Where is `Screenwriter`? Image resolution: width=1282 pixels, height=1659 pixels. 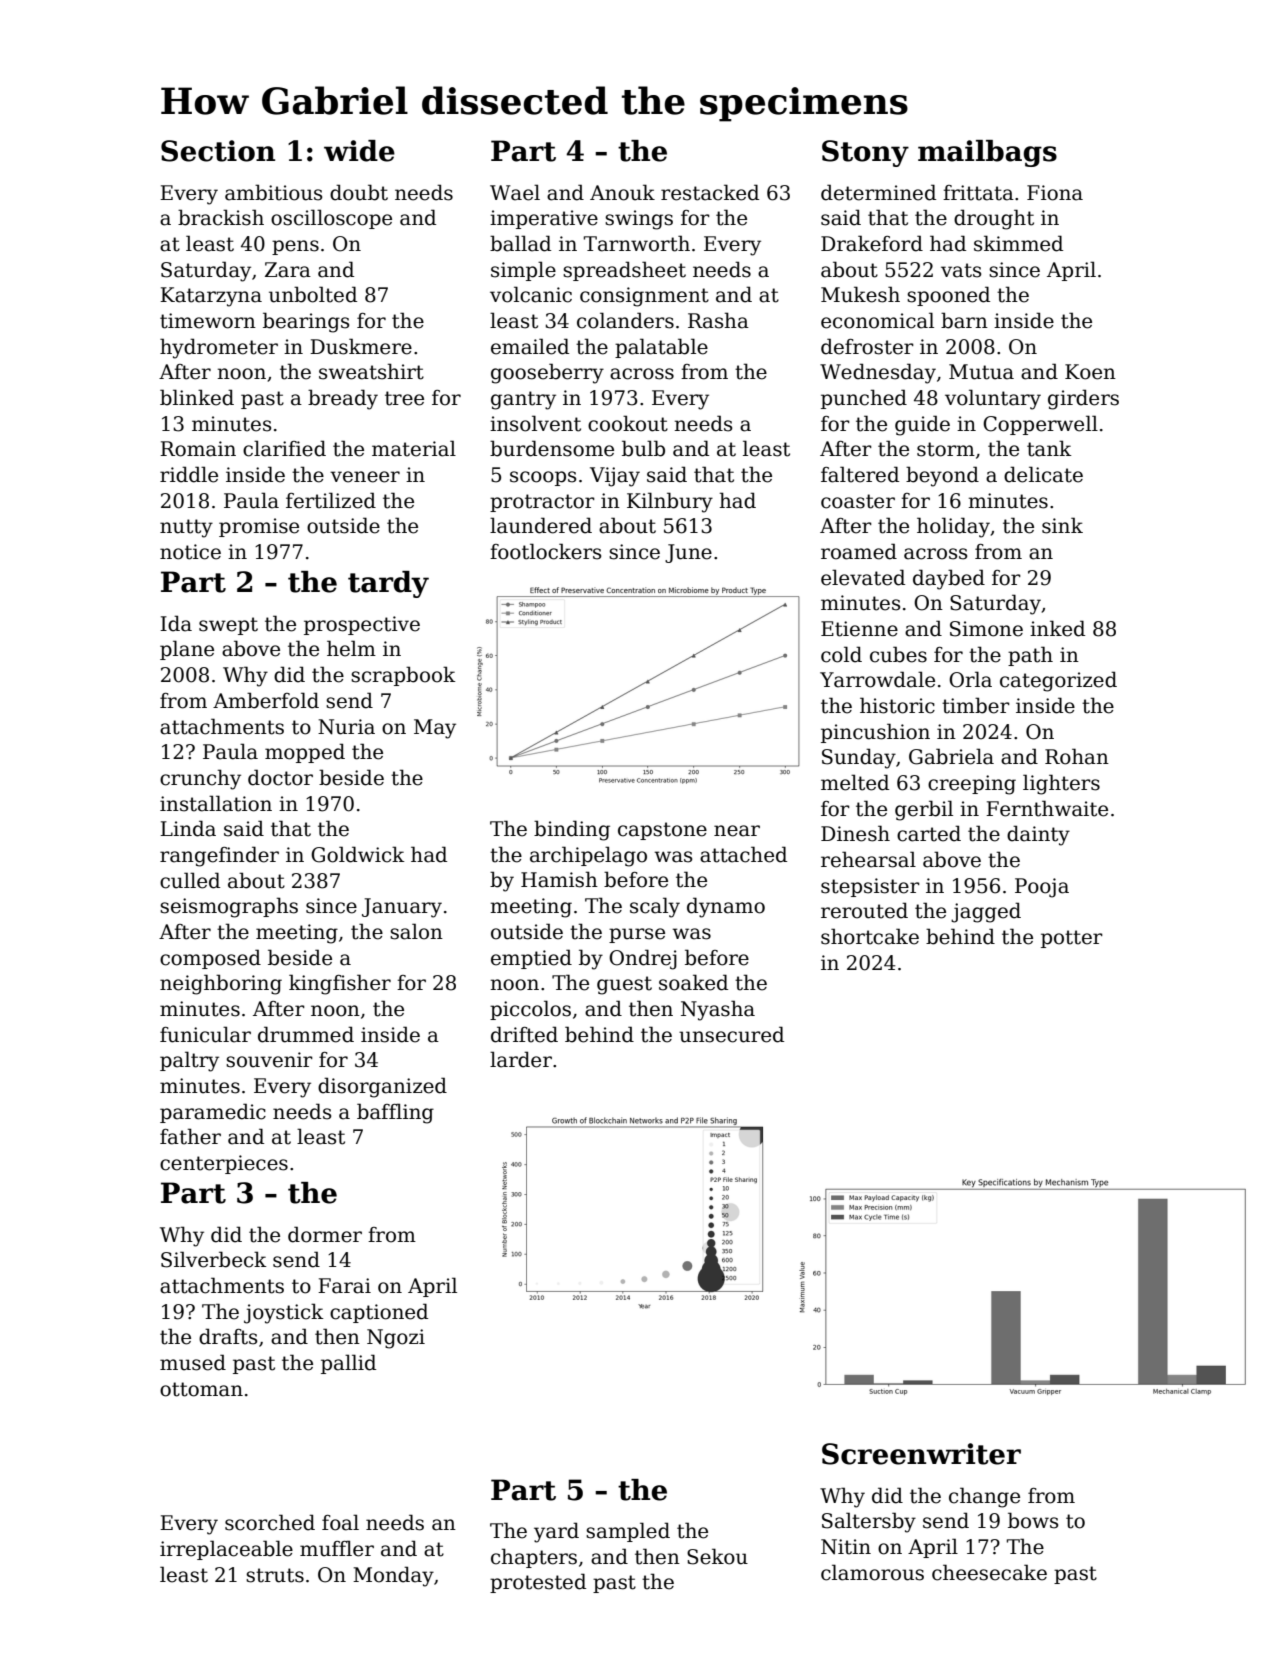
Screenwriter is located at coordinates (921, 1454).
